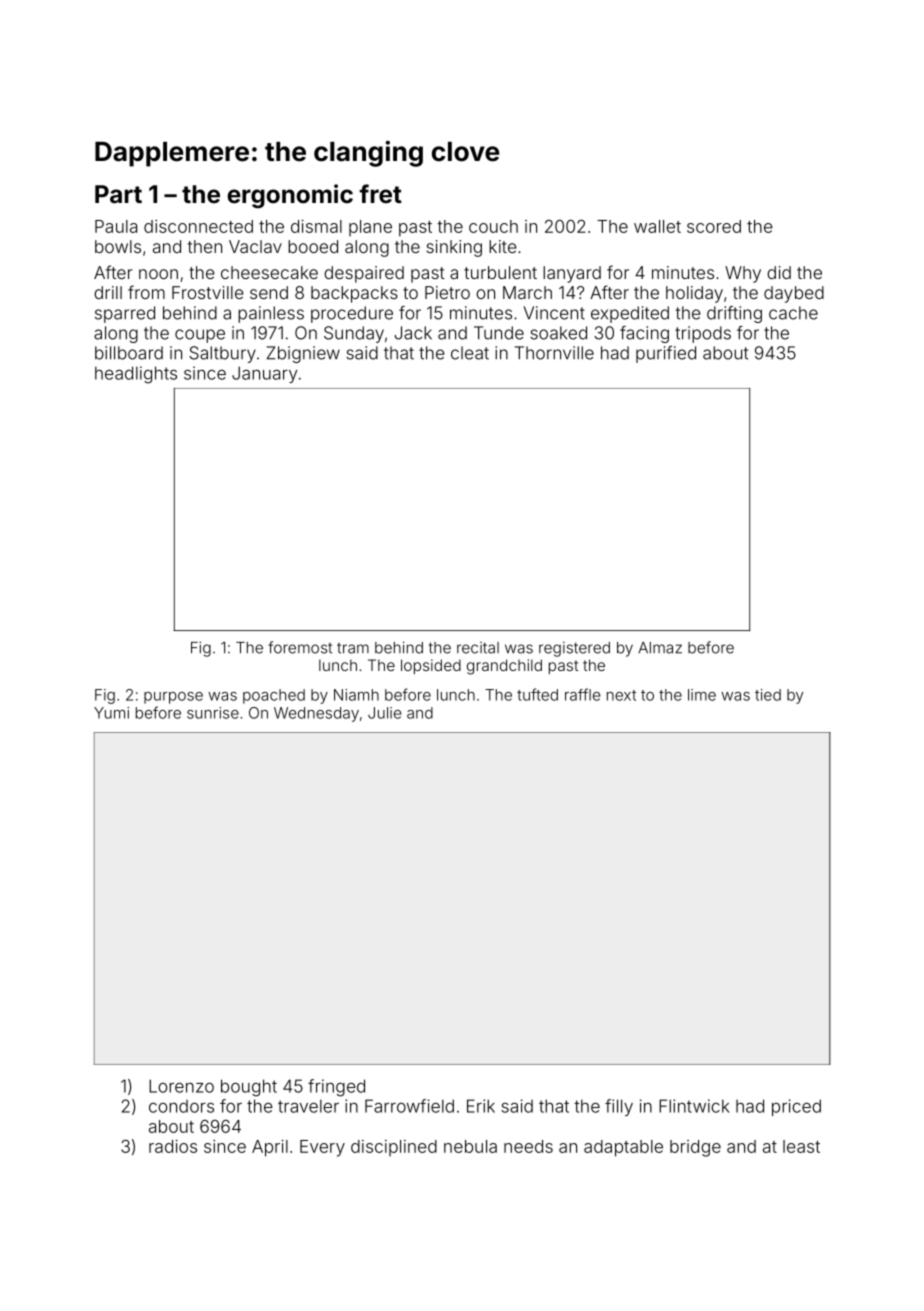 The width and height of the document is (924, 1311). What do you see at coordinates (380, 193) in the document?
I see `fret` at bounding box center [380, 193].
